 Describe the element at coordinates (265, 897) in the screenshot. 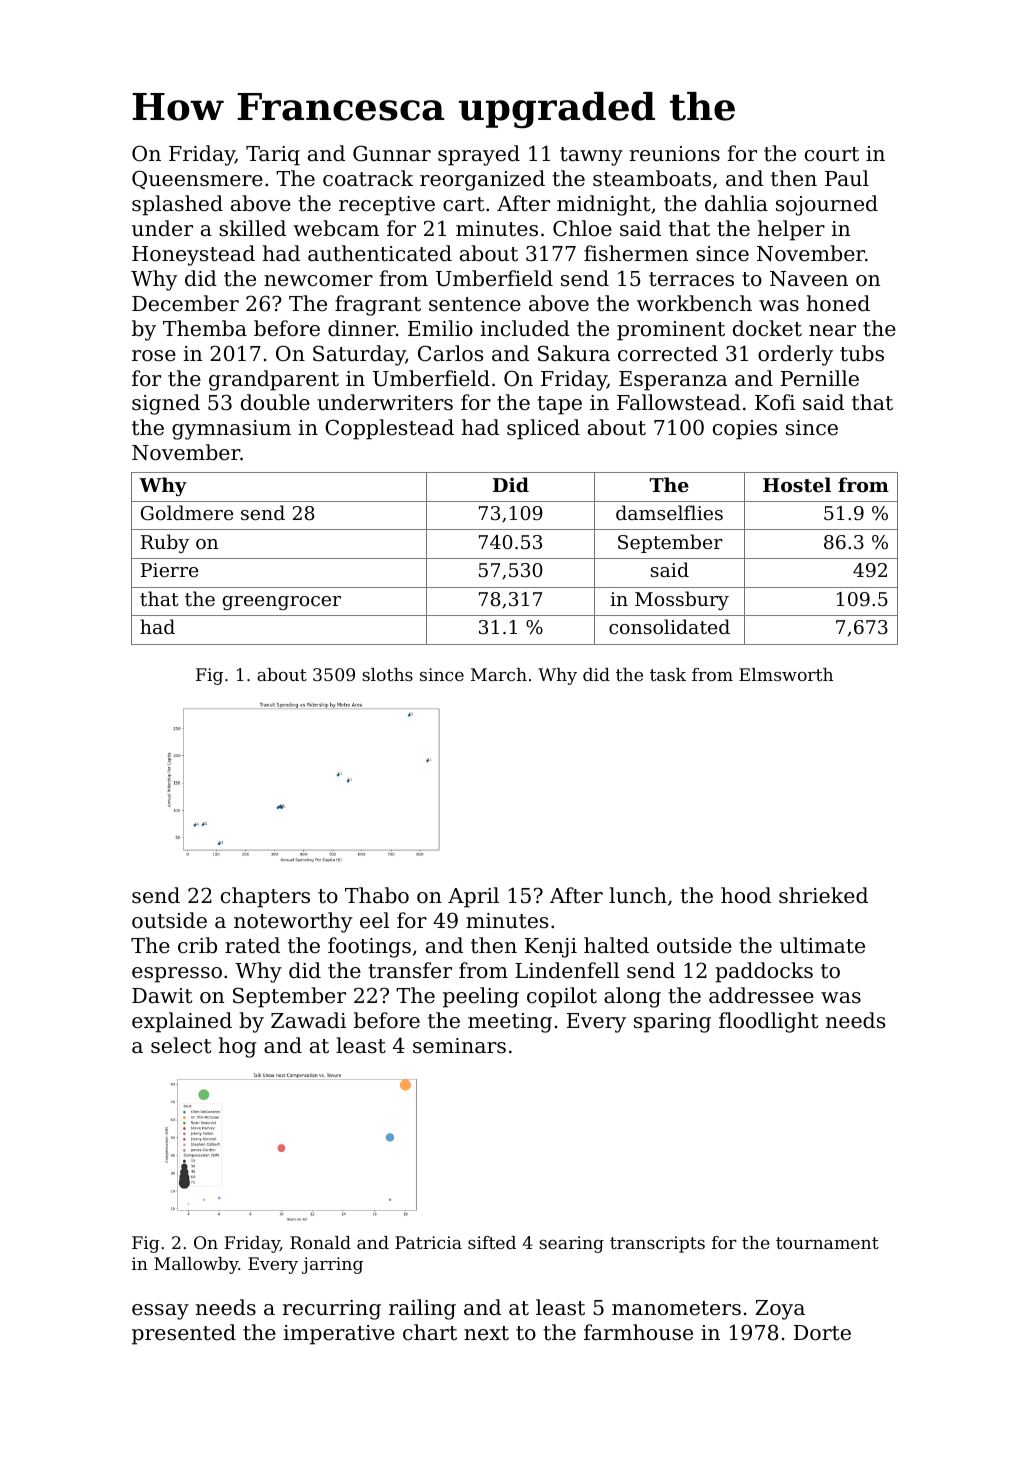

I see `chapters` at that location.
